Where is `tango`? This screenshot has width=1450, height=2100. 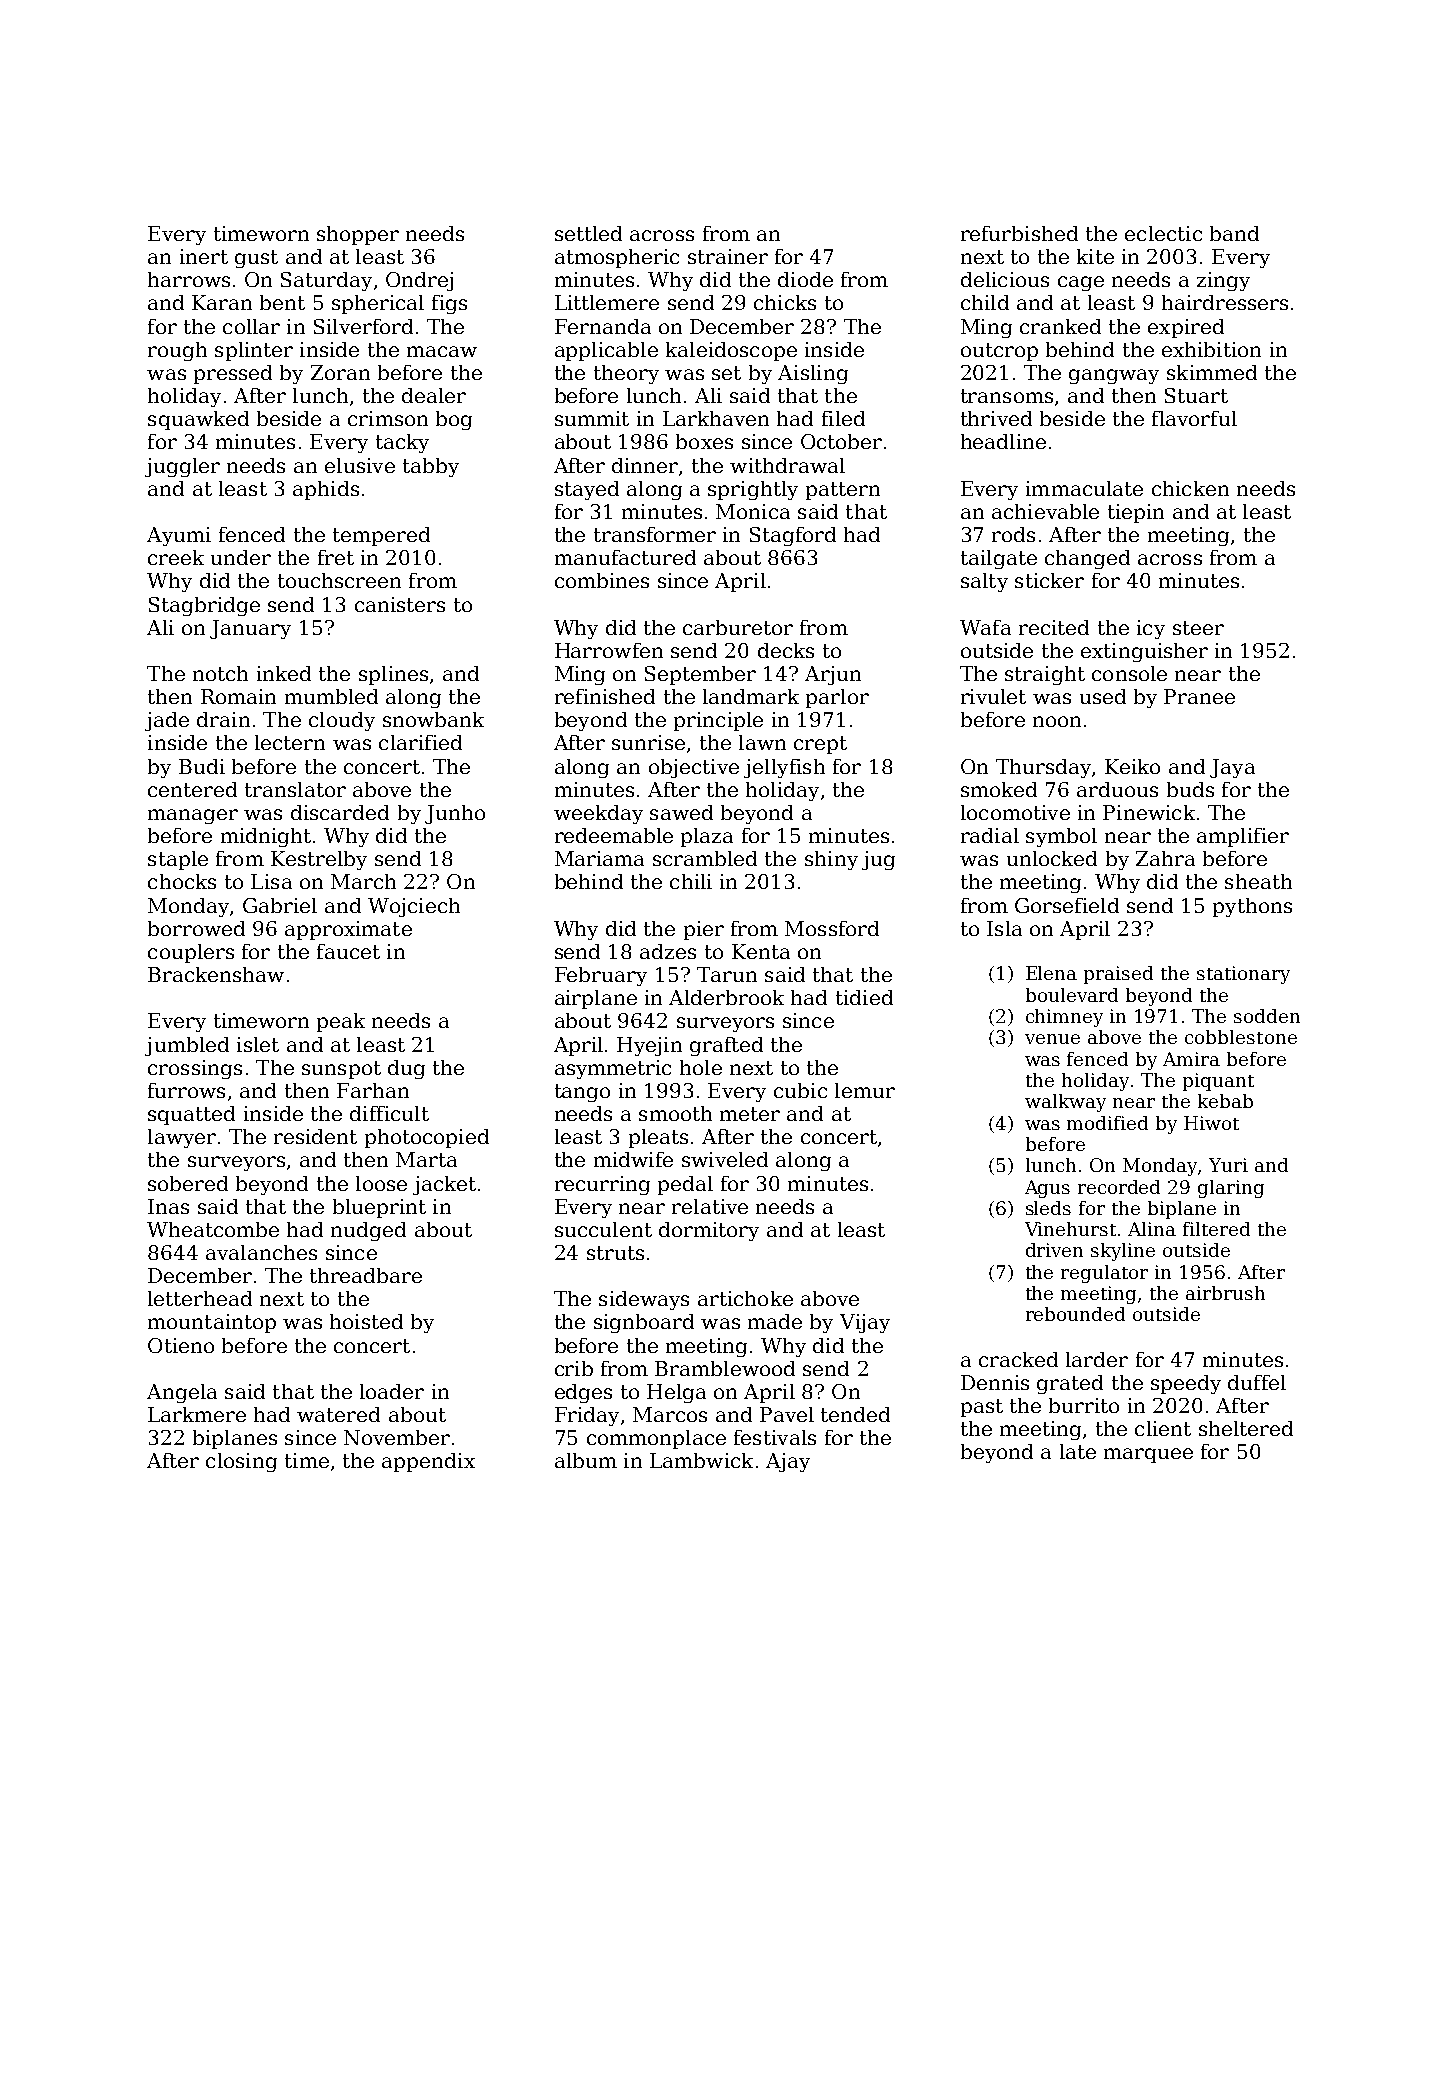 tango is located at coordinates (582, 1093).
